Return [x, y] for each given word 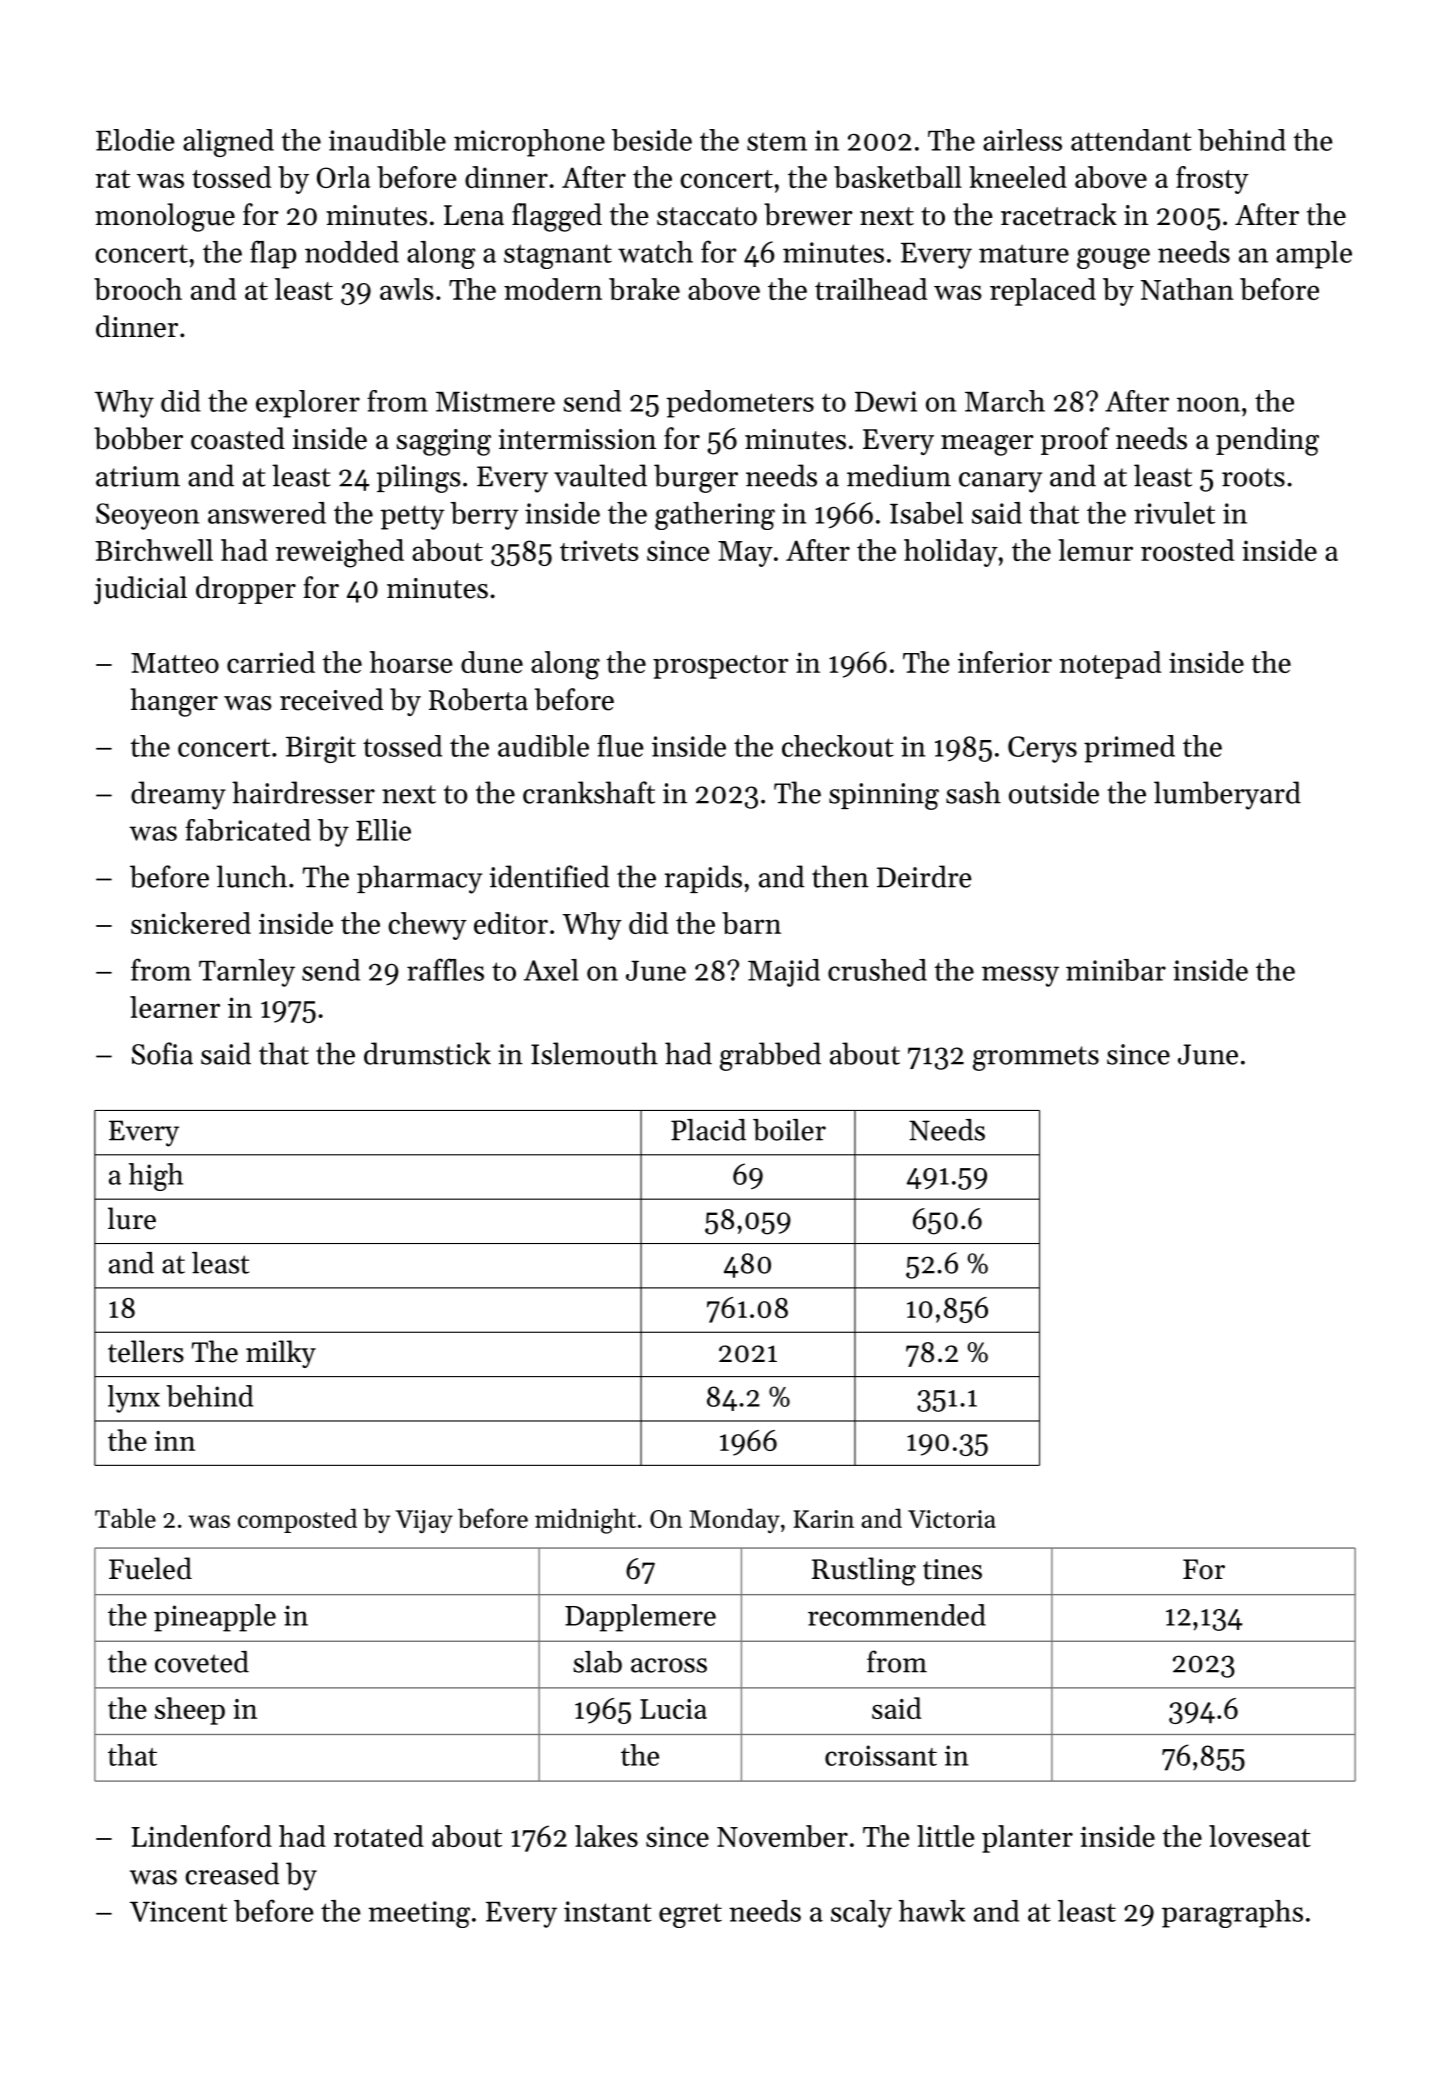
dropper [246, 590]
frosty [1212, 180]
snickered [191, 923]
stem [777, 141]
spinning [884, 796]
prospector [721, 667]
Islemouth [594, 1053]
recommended [897, 1615]
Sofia [162, 1053]
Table [125, 1518]
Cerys [1042, 749]
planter [1027, 1839]
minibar [1116, 970]
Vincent [178, 1911]
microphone [529, 143]
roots [1253, 477]
